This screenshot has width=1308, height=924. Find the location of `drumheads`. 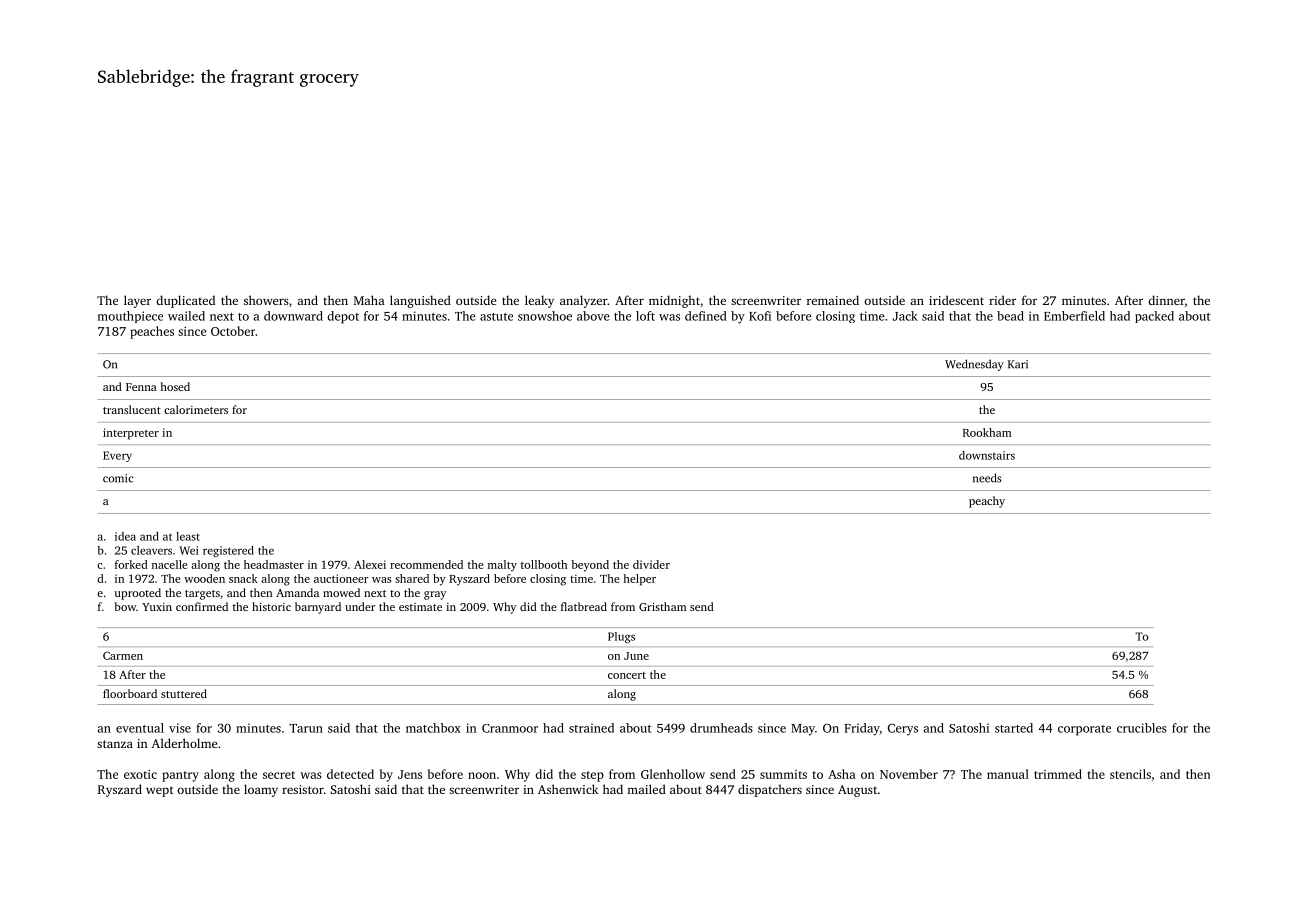

drumheads is located at coordinates (721, 728).
